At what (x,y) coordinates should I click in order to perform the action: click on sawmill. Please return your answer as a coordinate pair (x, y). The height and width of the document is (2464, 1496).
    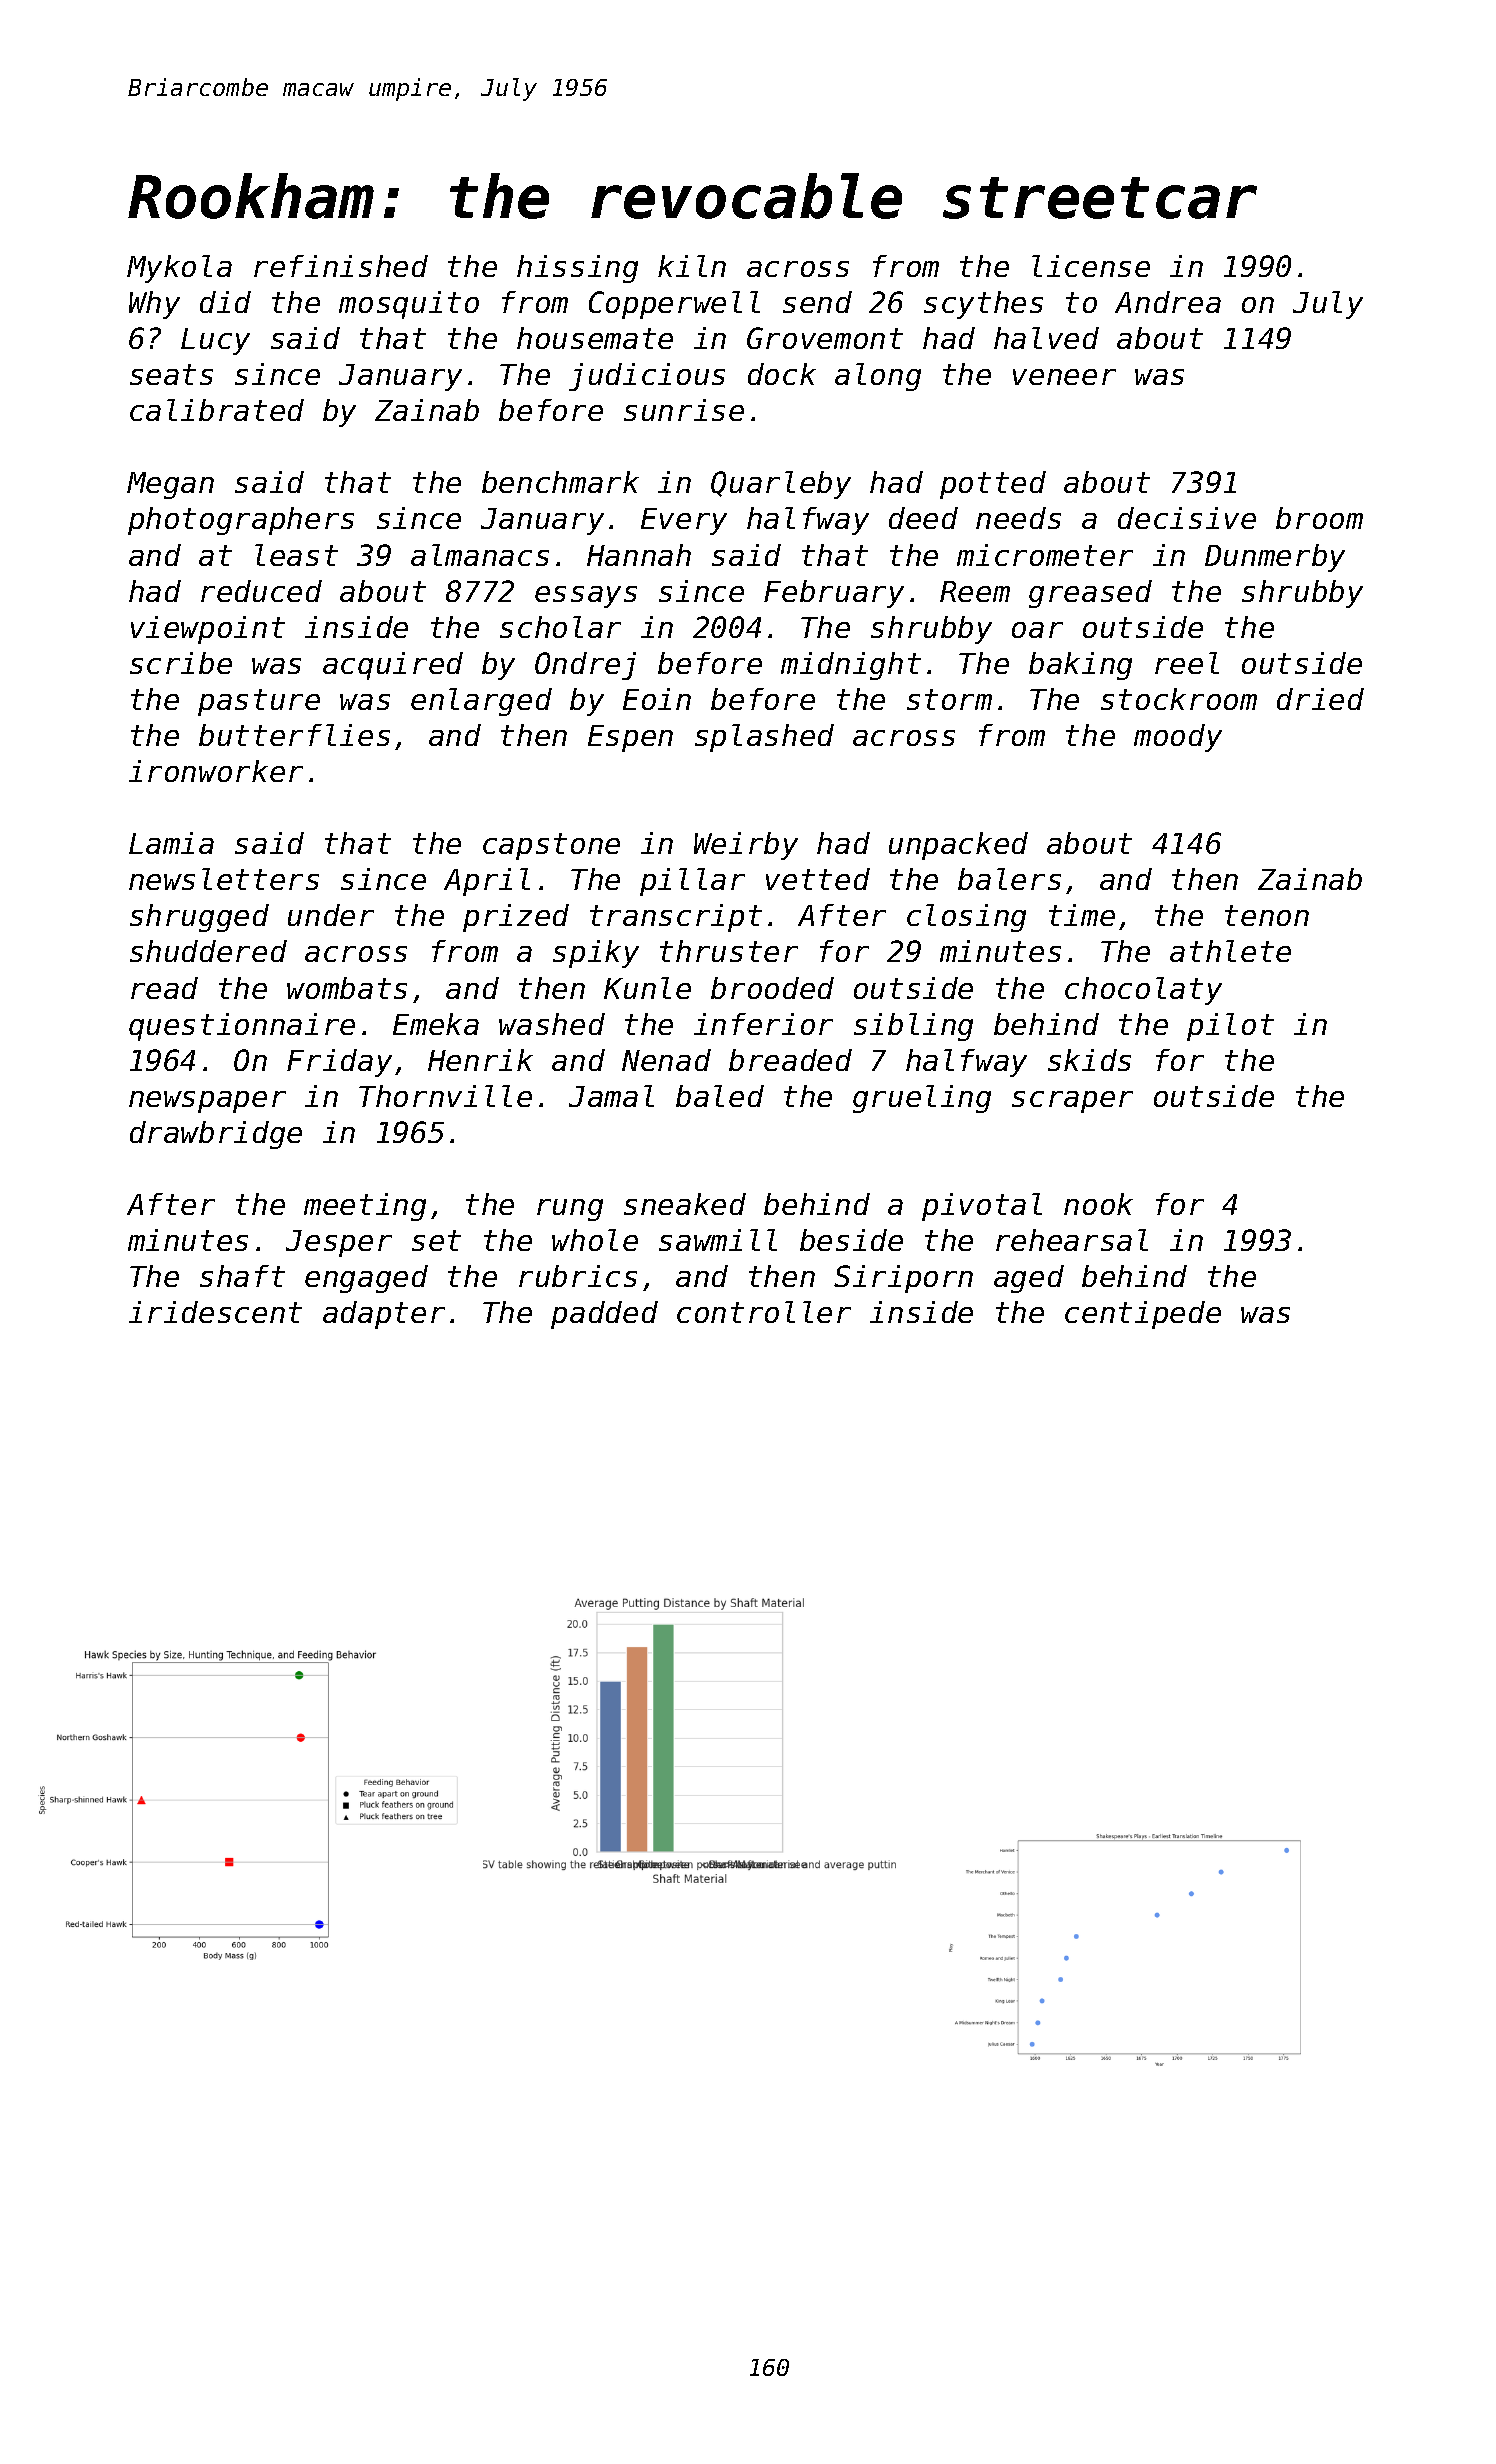
    Looking at the image, I should click on (718, 1240).
